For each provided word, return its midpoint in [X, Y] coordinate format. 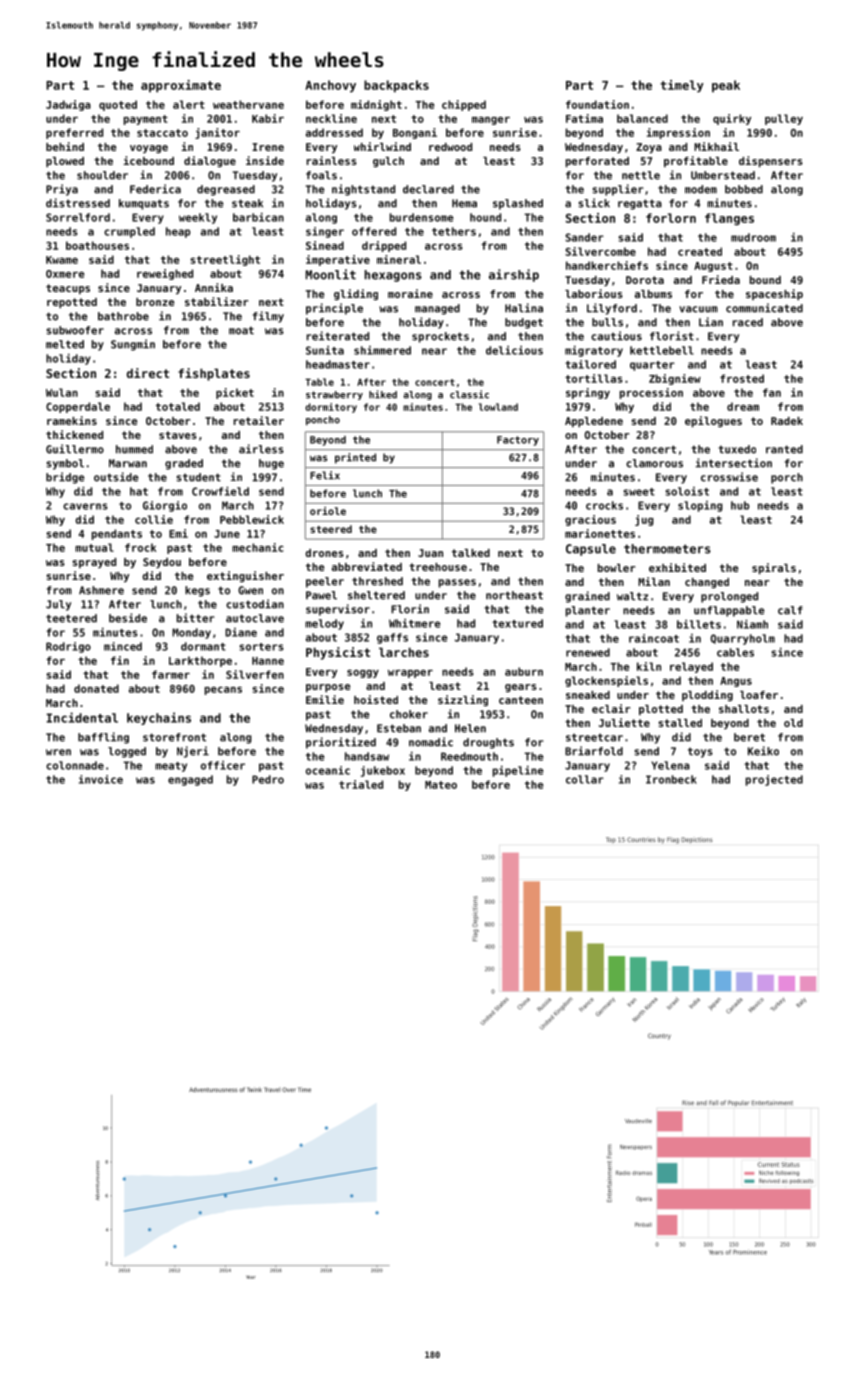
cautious [616, 336]
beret [749, 737]
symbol [65, 464]
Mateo [441, 785]
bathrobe [123, 316]
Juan [430, 553]
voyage [149, 149]
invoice [101, 779]
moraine [410, 293]
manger [491, 121]
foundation [597, 104]
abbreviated [367, 566]
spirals [774, 568]
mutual [94, 547]
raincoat [654, 638]
